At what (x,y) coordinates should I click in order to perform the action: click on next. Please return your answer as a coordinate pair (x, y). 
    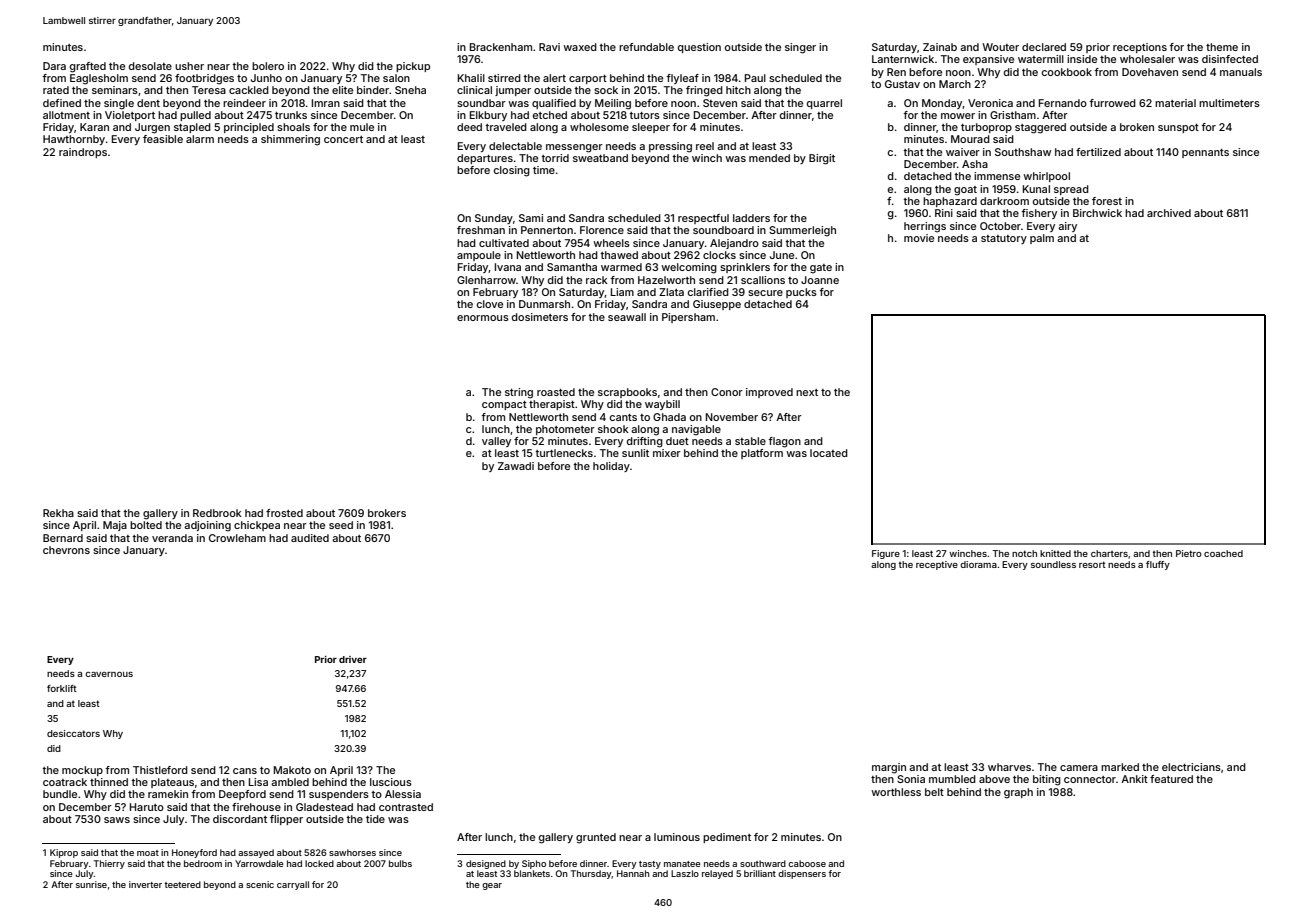
    Looking at the image, I should click on (807, 392).
